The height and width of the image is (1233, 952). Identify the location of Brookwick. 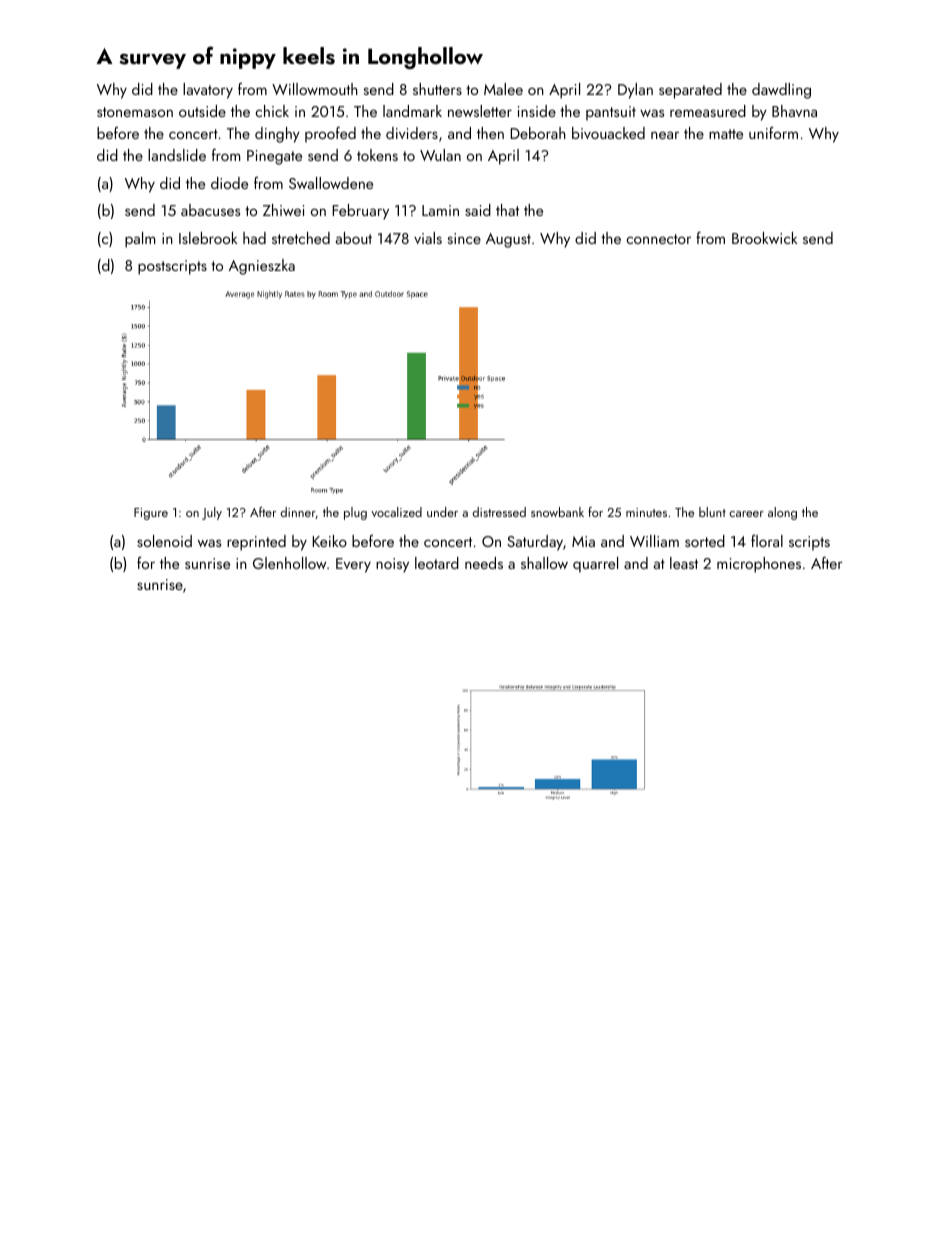
(764, 238).
